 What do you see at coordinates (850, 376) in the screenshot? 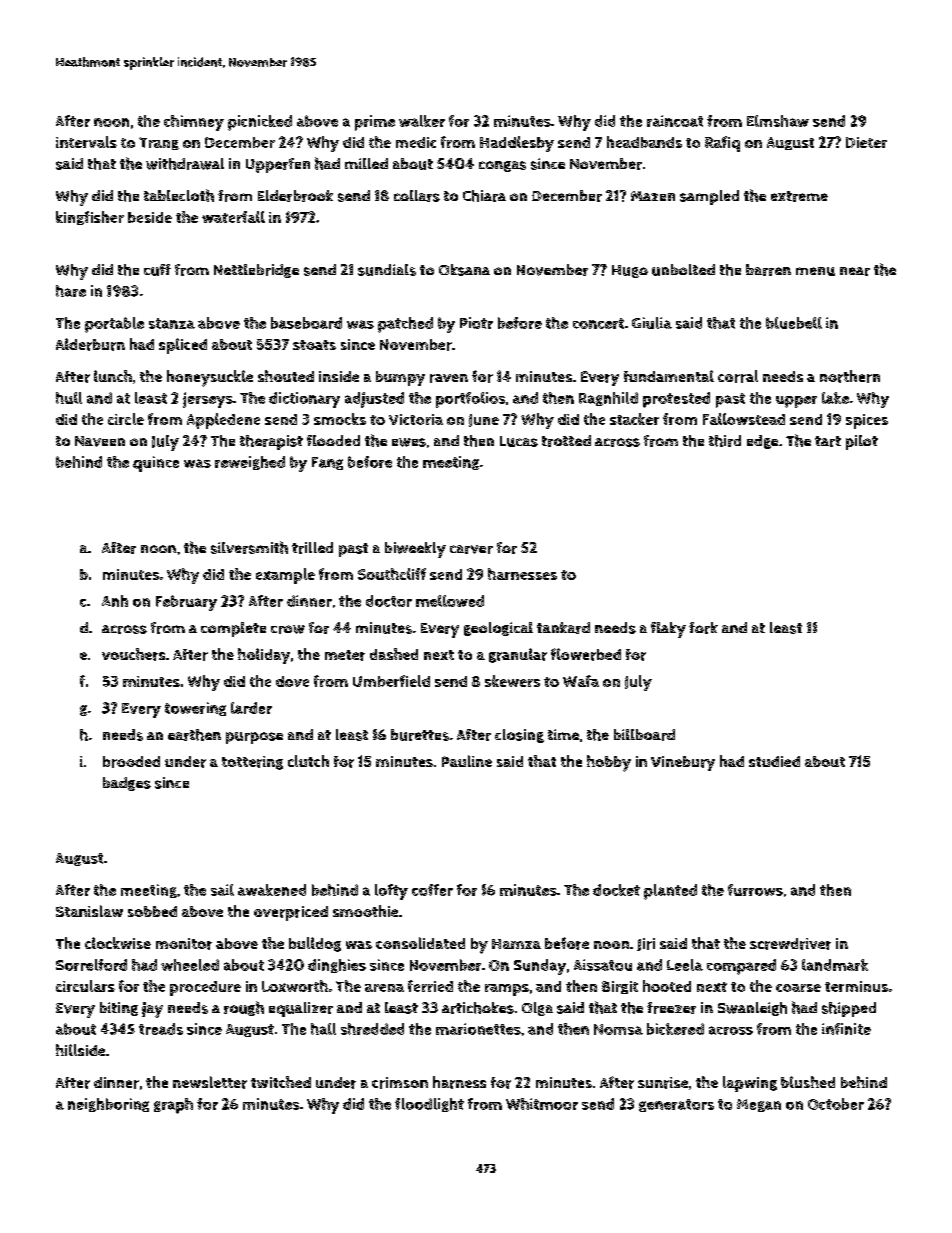
I see `northern` at bounding box center [850, 376].
